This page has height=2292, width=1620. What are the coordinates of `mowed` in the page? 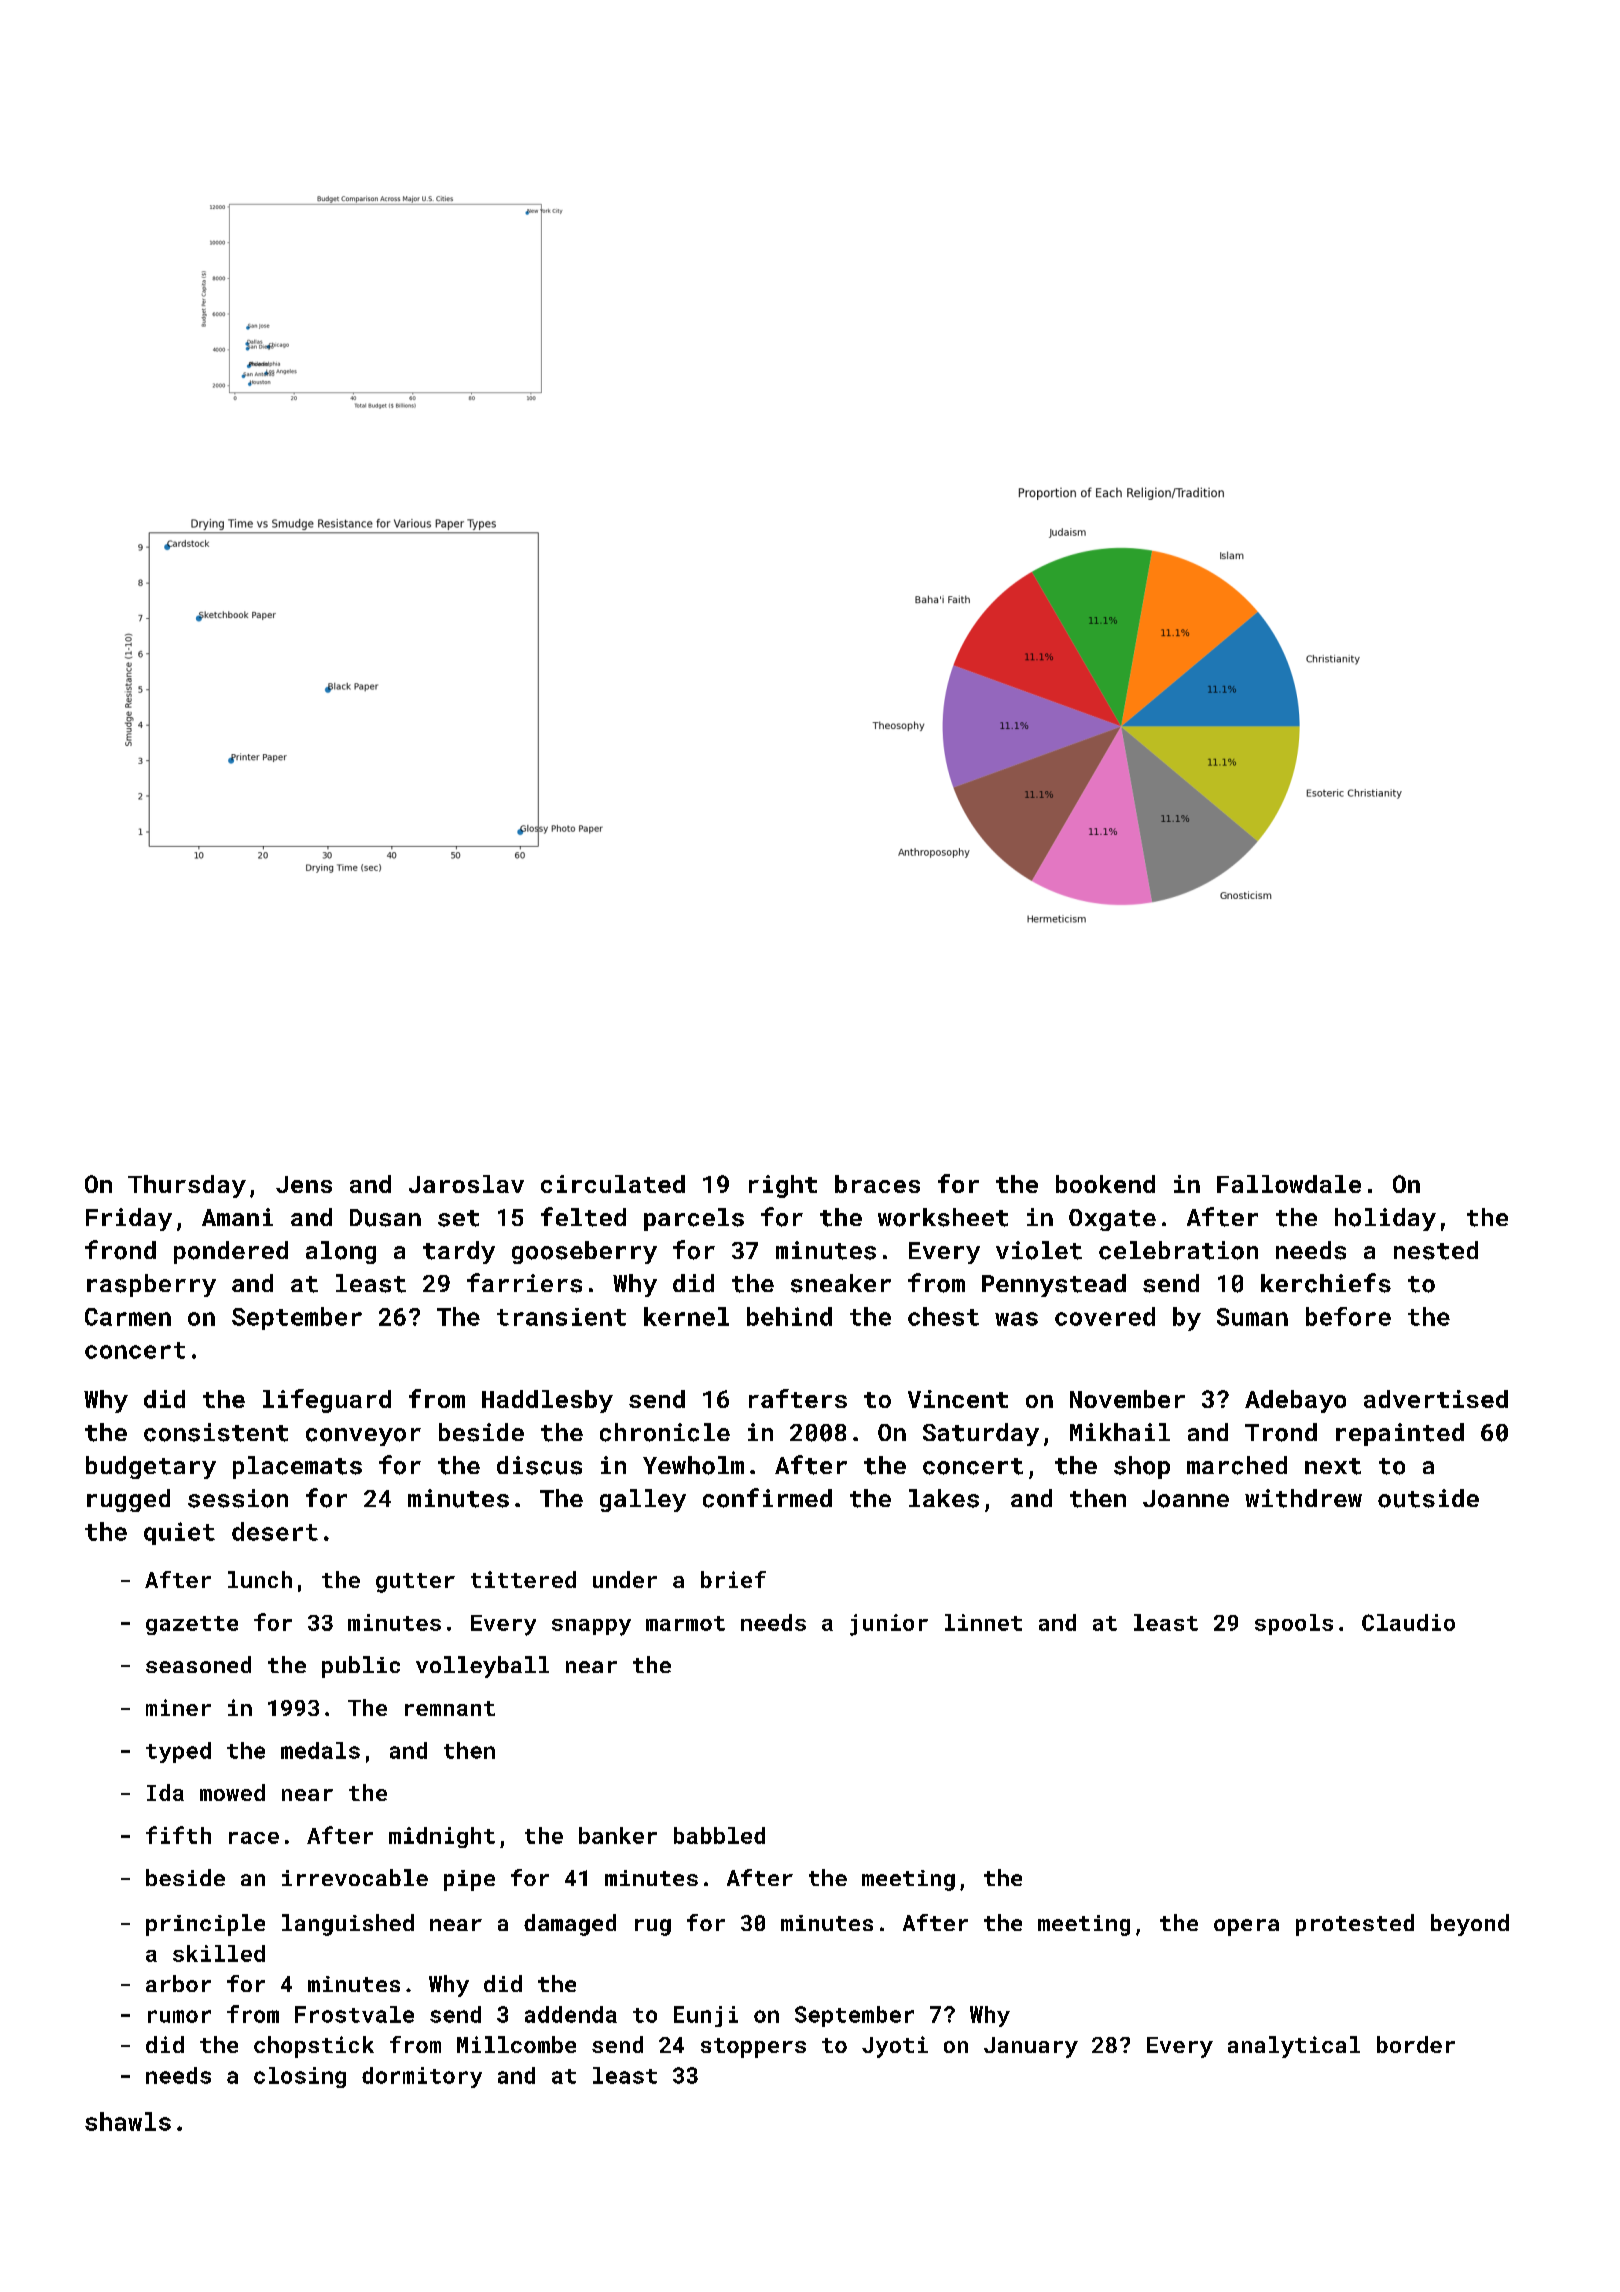 It's located at (232, 1792).
